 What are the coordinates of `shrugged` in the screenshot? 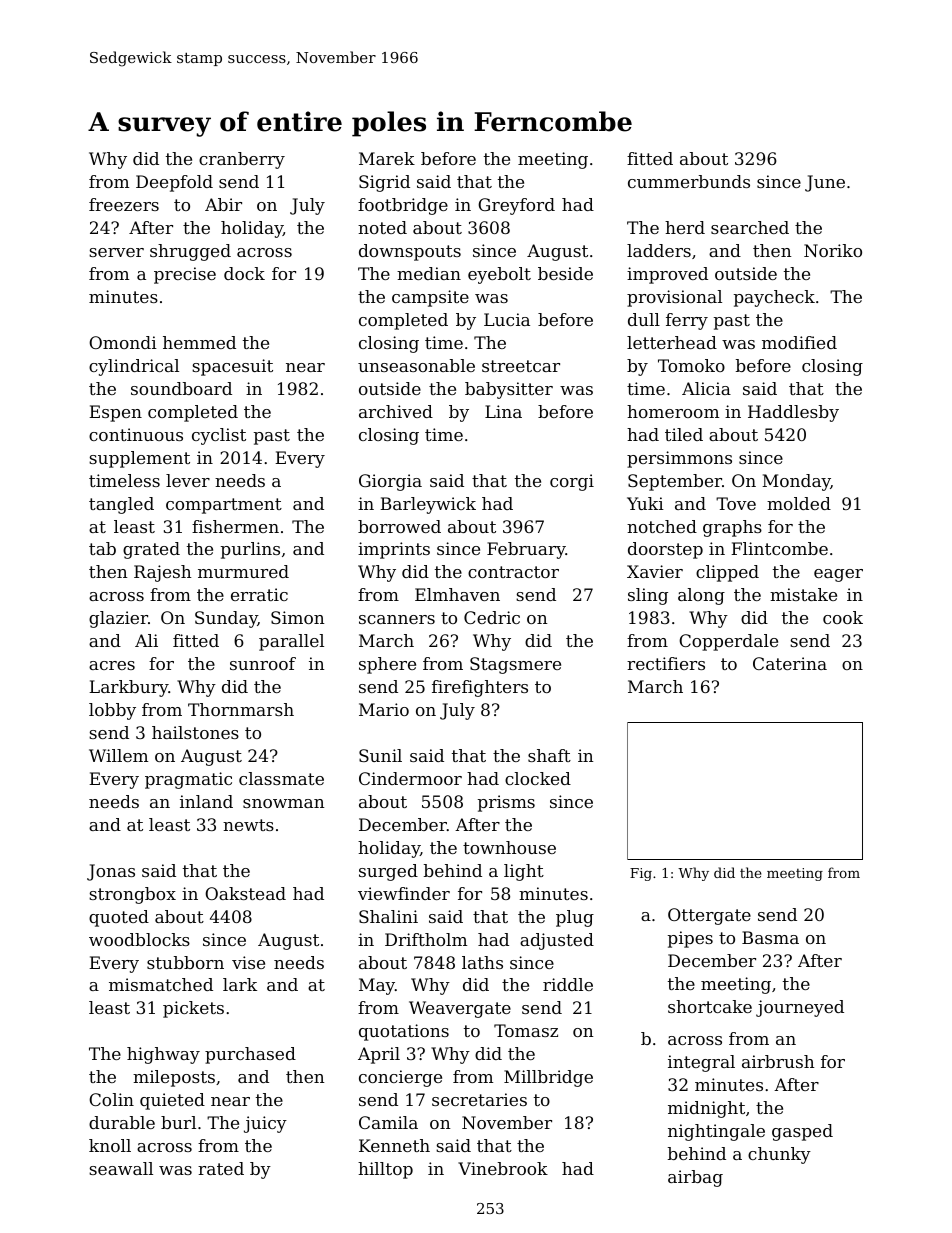 It's located at (190, 252).
